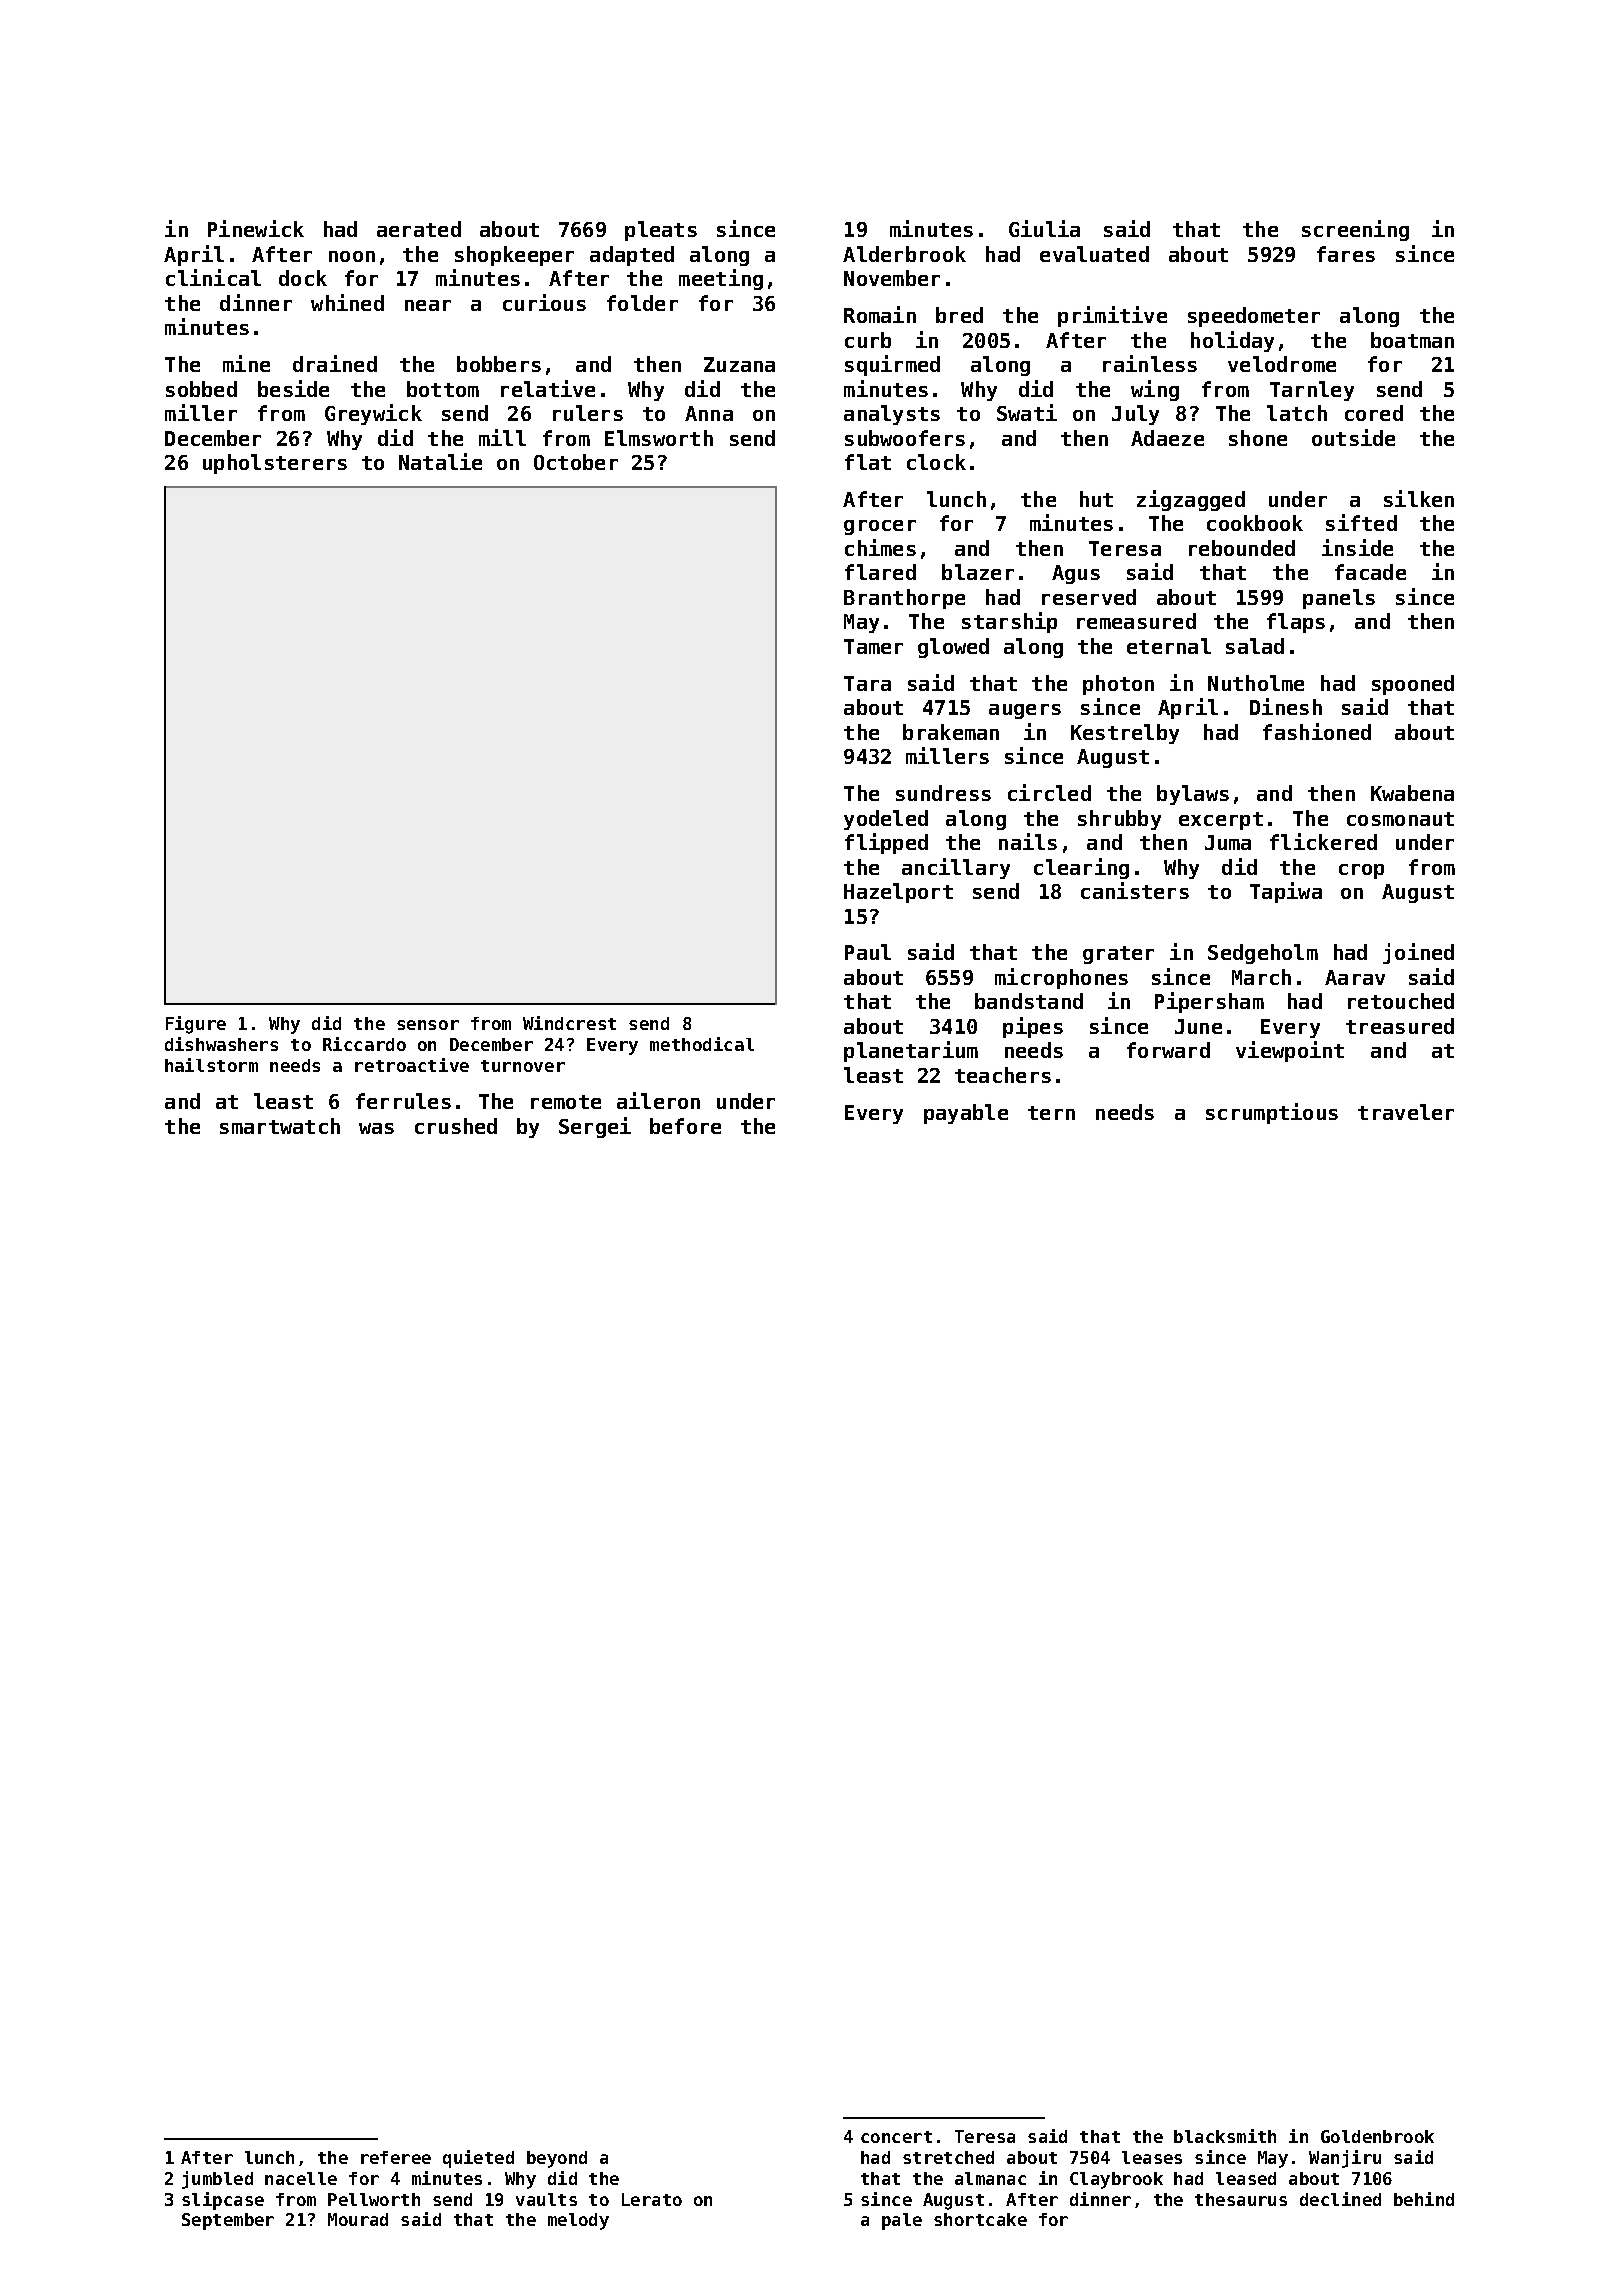 Image resolution: width=1620 pixels, height=2292 pixels. Describe the element at coordinates (358, 2219) in the screenshot. I see `Mourad` at that location.
